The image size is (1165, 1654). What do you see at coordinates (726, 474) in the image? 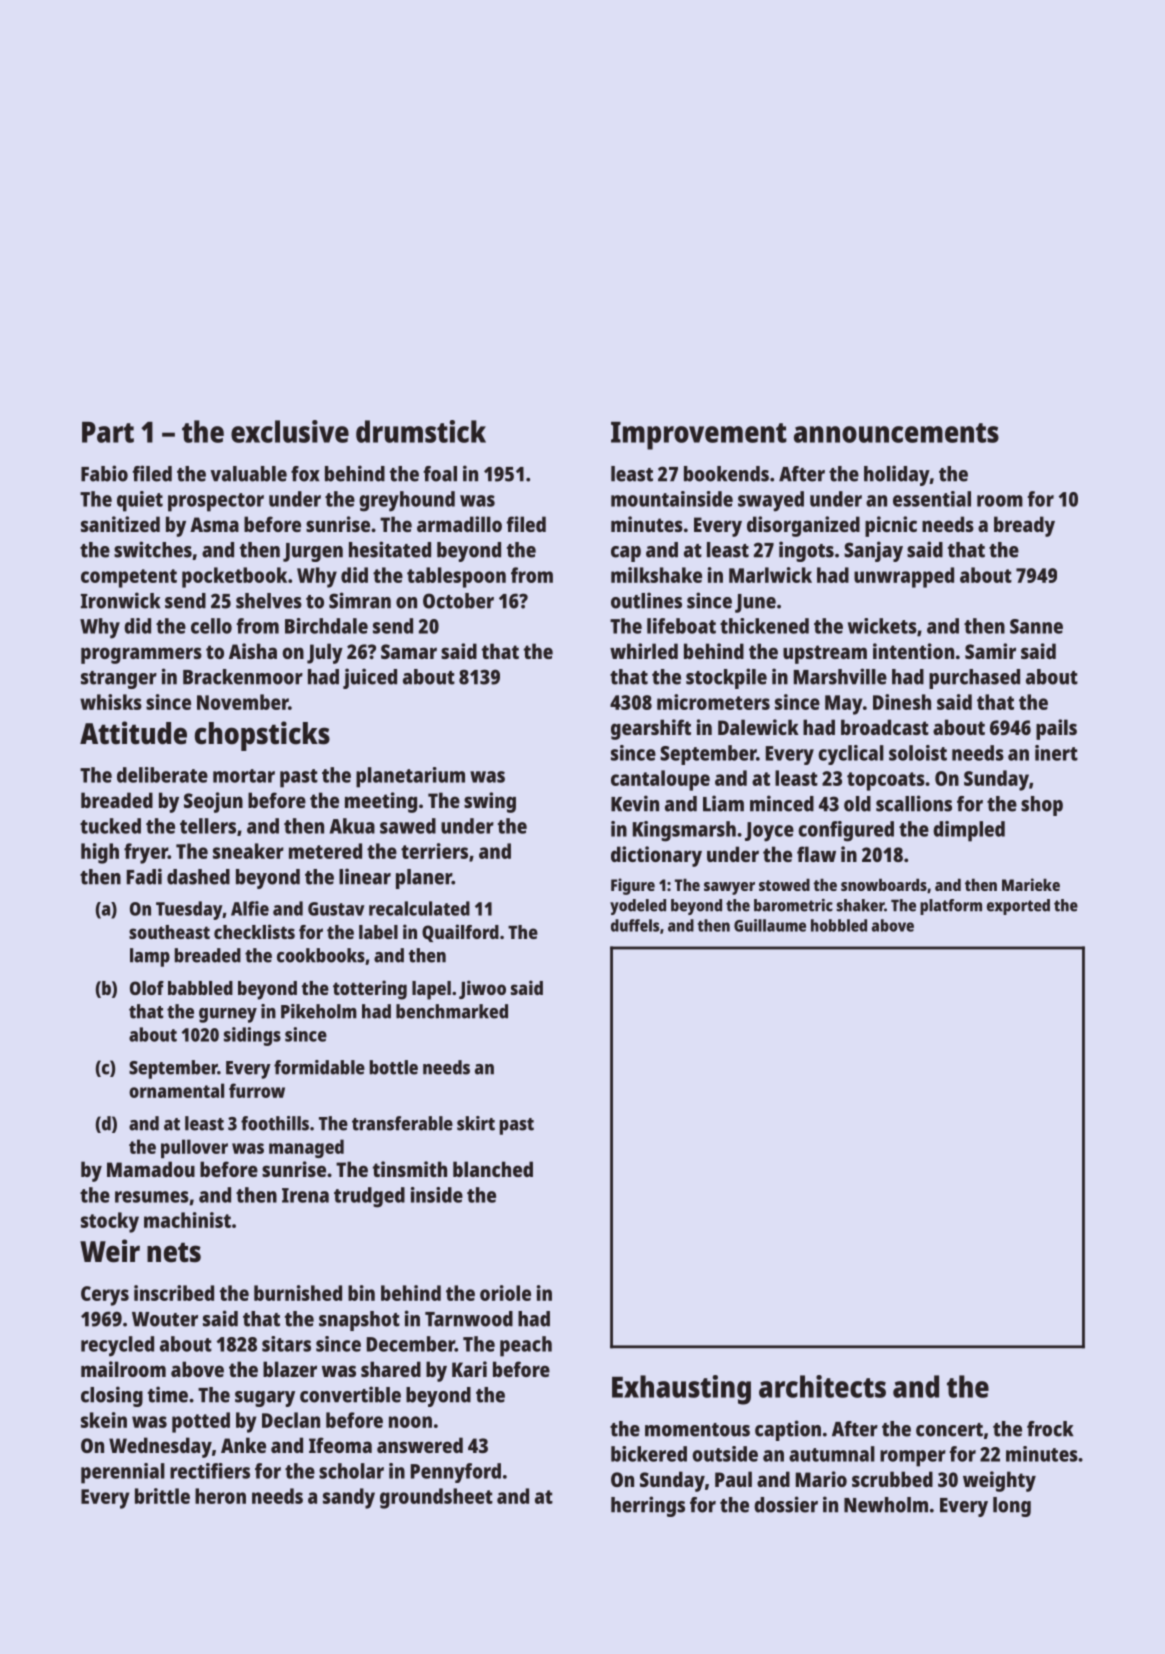
I see `bookends` at bounding box center [726, 474].
